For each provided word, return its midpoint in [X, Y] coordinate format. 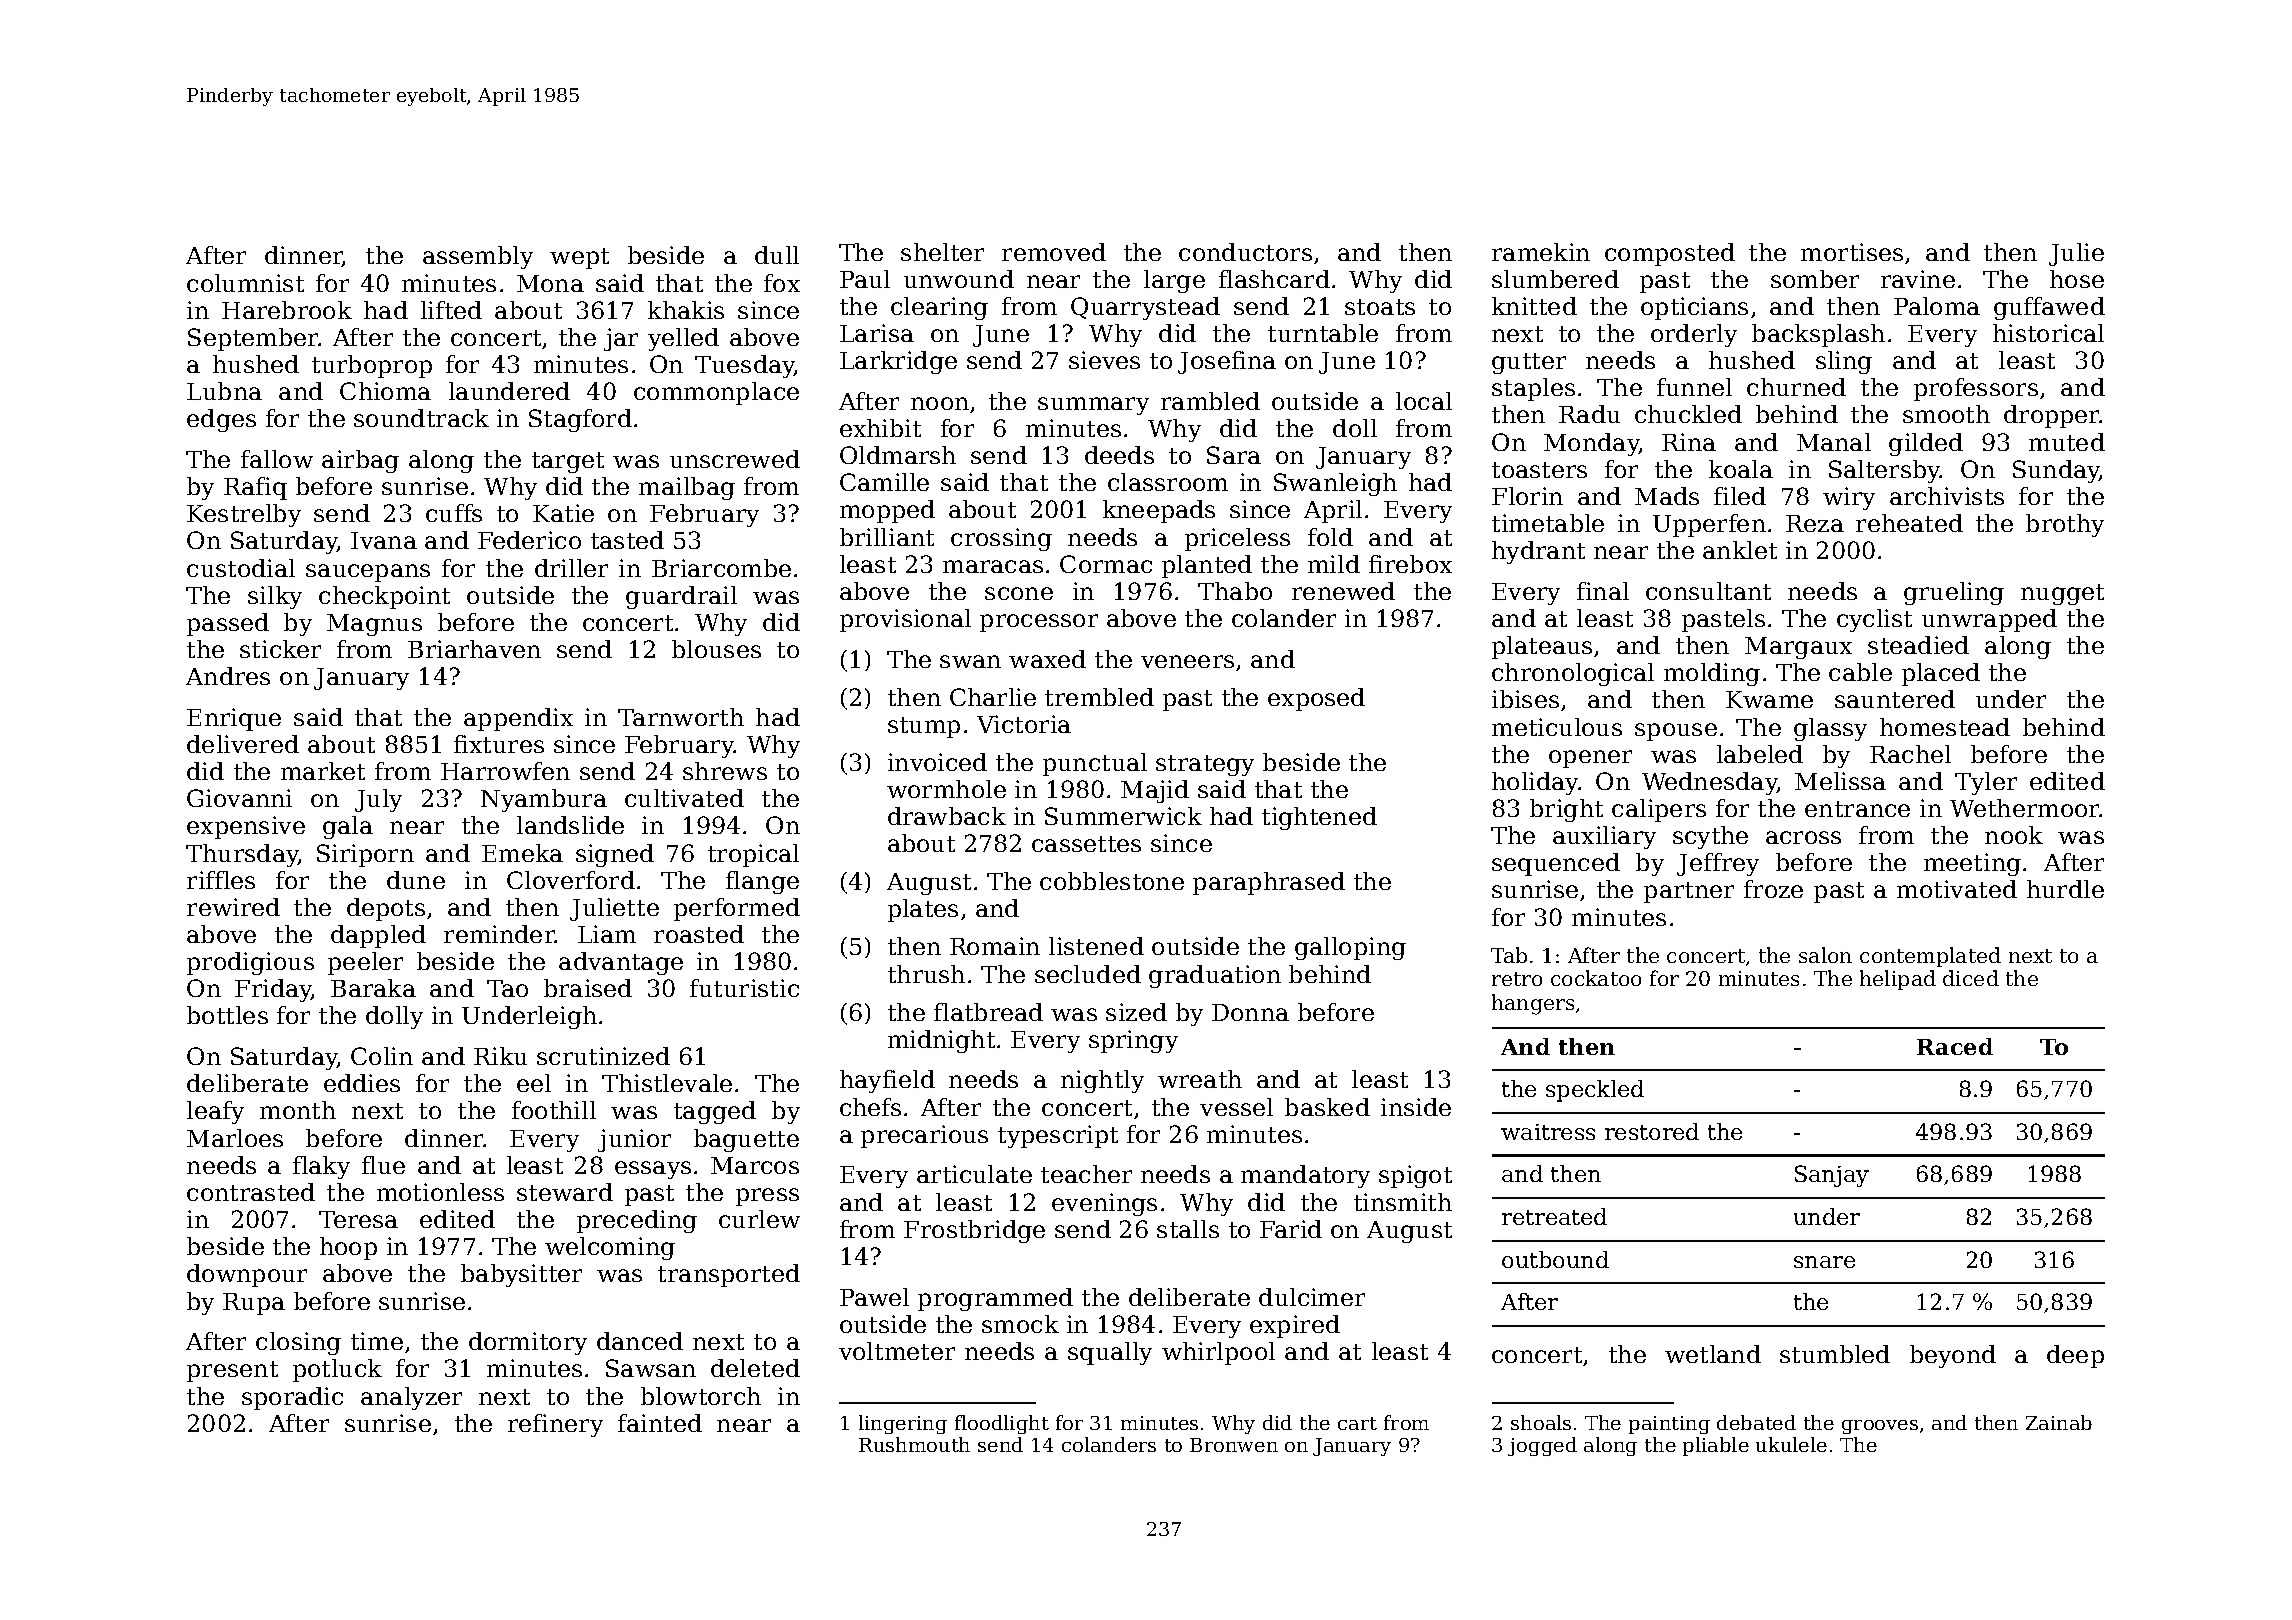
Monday [1591, 444]
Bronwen [1234, 1445]
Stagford [580, 420]
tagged [715, 1112]
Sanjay [1832, 1176]
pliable [1716, 1446]
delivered [243, 744]
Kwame [1769, 699]
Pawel [874, 1297]
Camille [884, 482]
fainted [660, 1423]
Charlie [993, 697]
